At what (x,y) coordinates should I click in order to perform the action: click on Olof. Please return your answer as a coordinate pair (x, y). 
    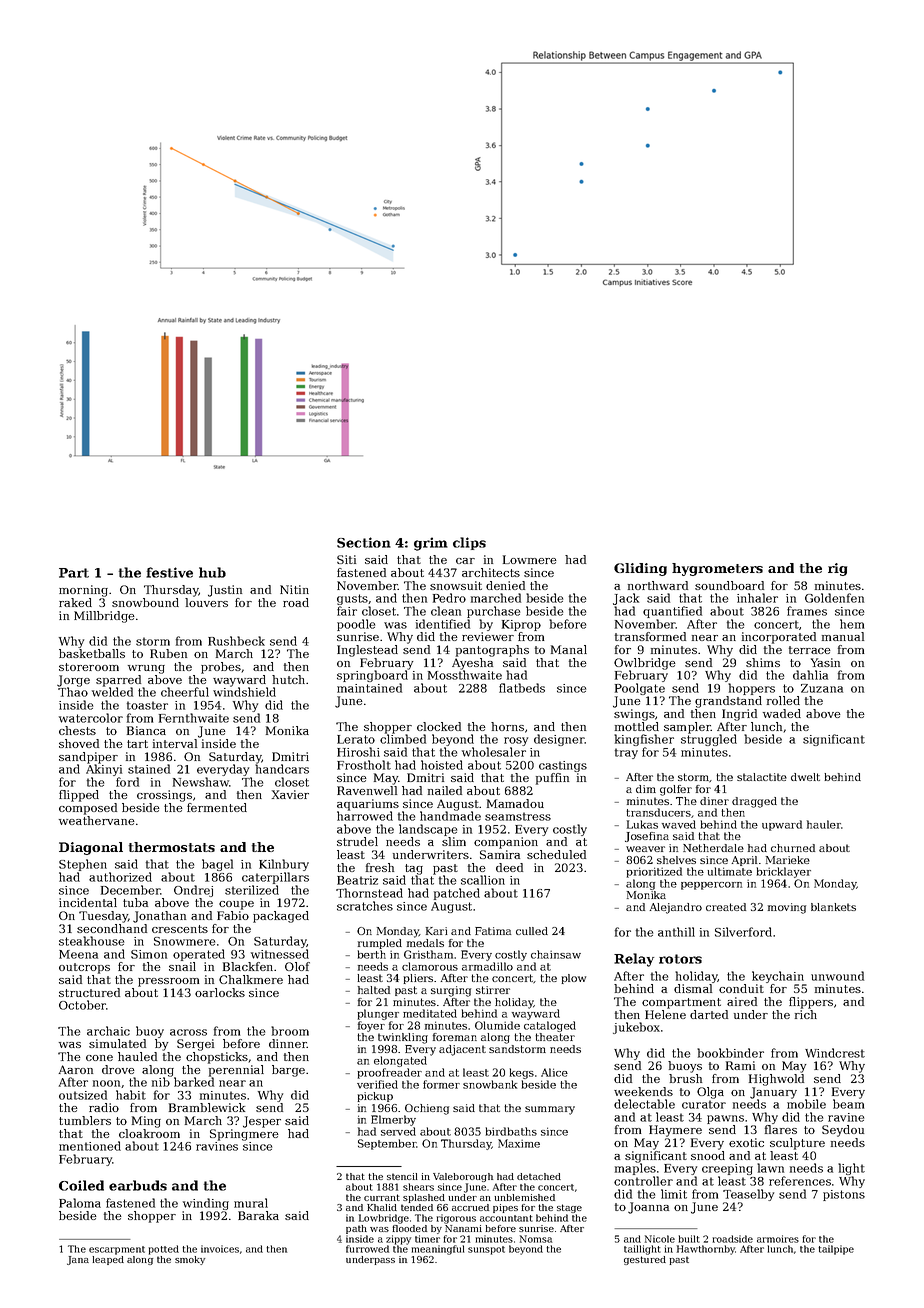
    Looking at the image, I should click on (297, 966).
